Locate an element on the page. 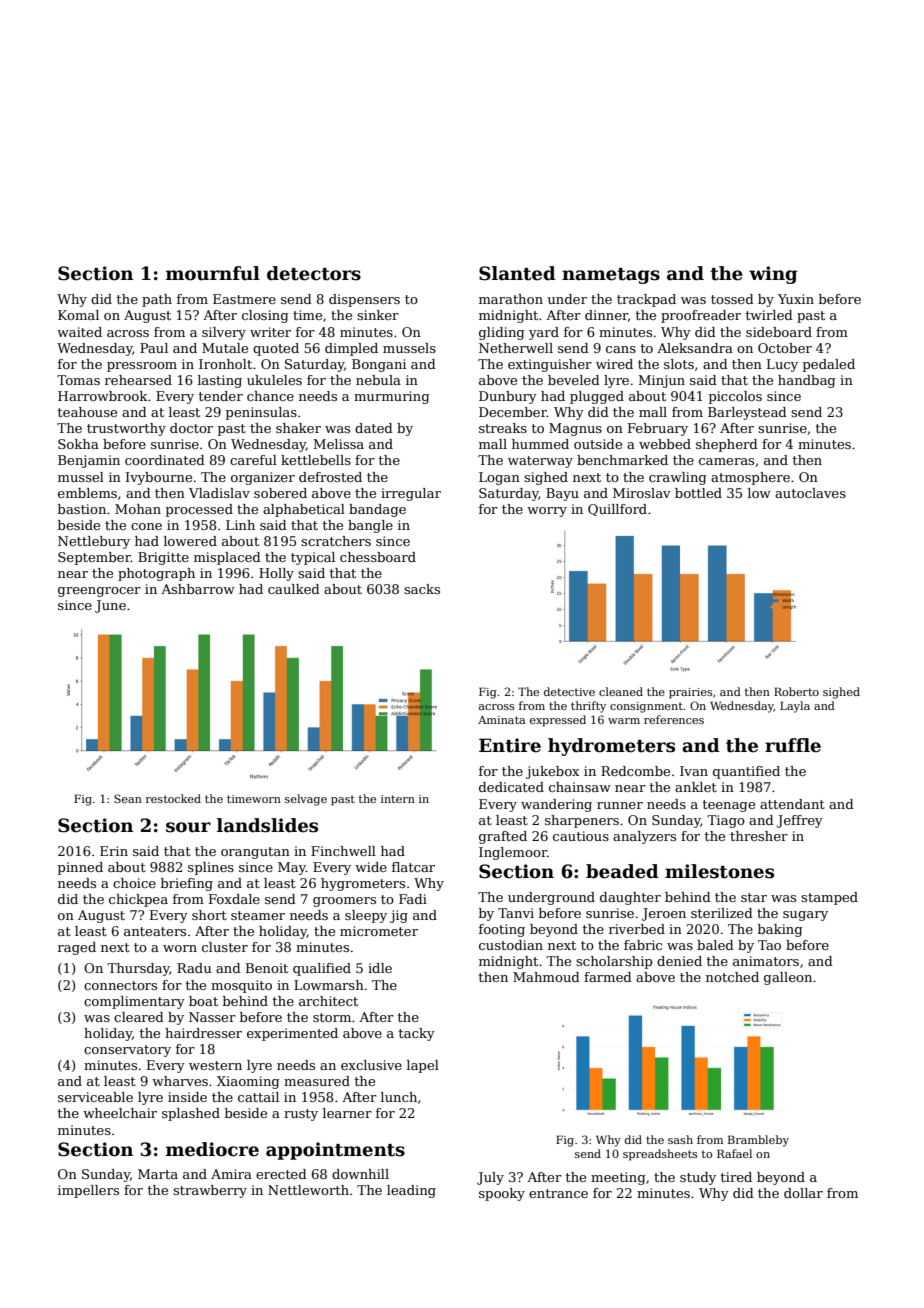 The image size is (924, 1308). strawberry is located at coordinates (210, 1191).
